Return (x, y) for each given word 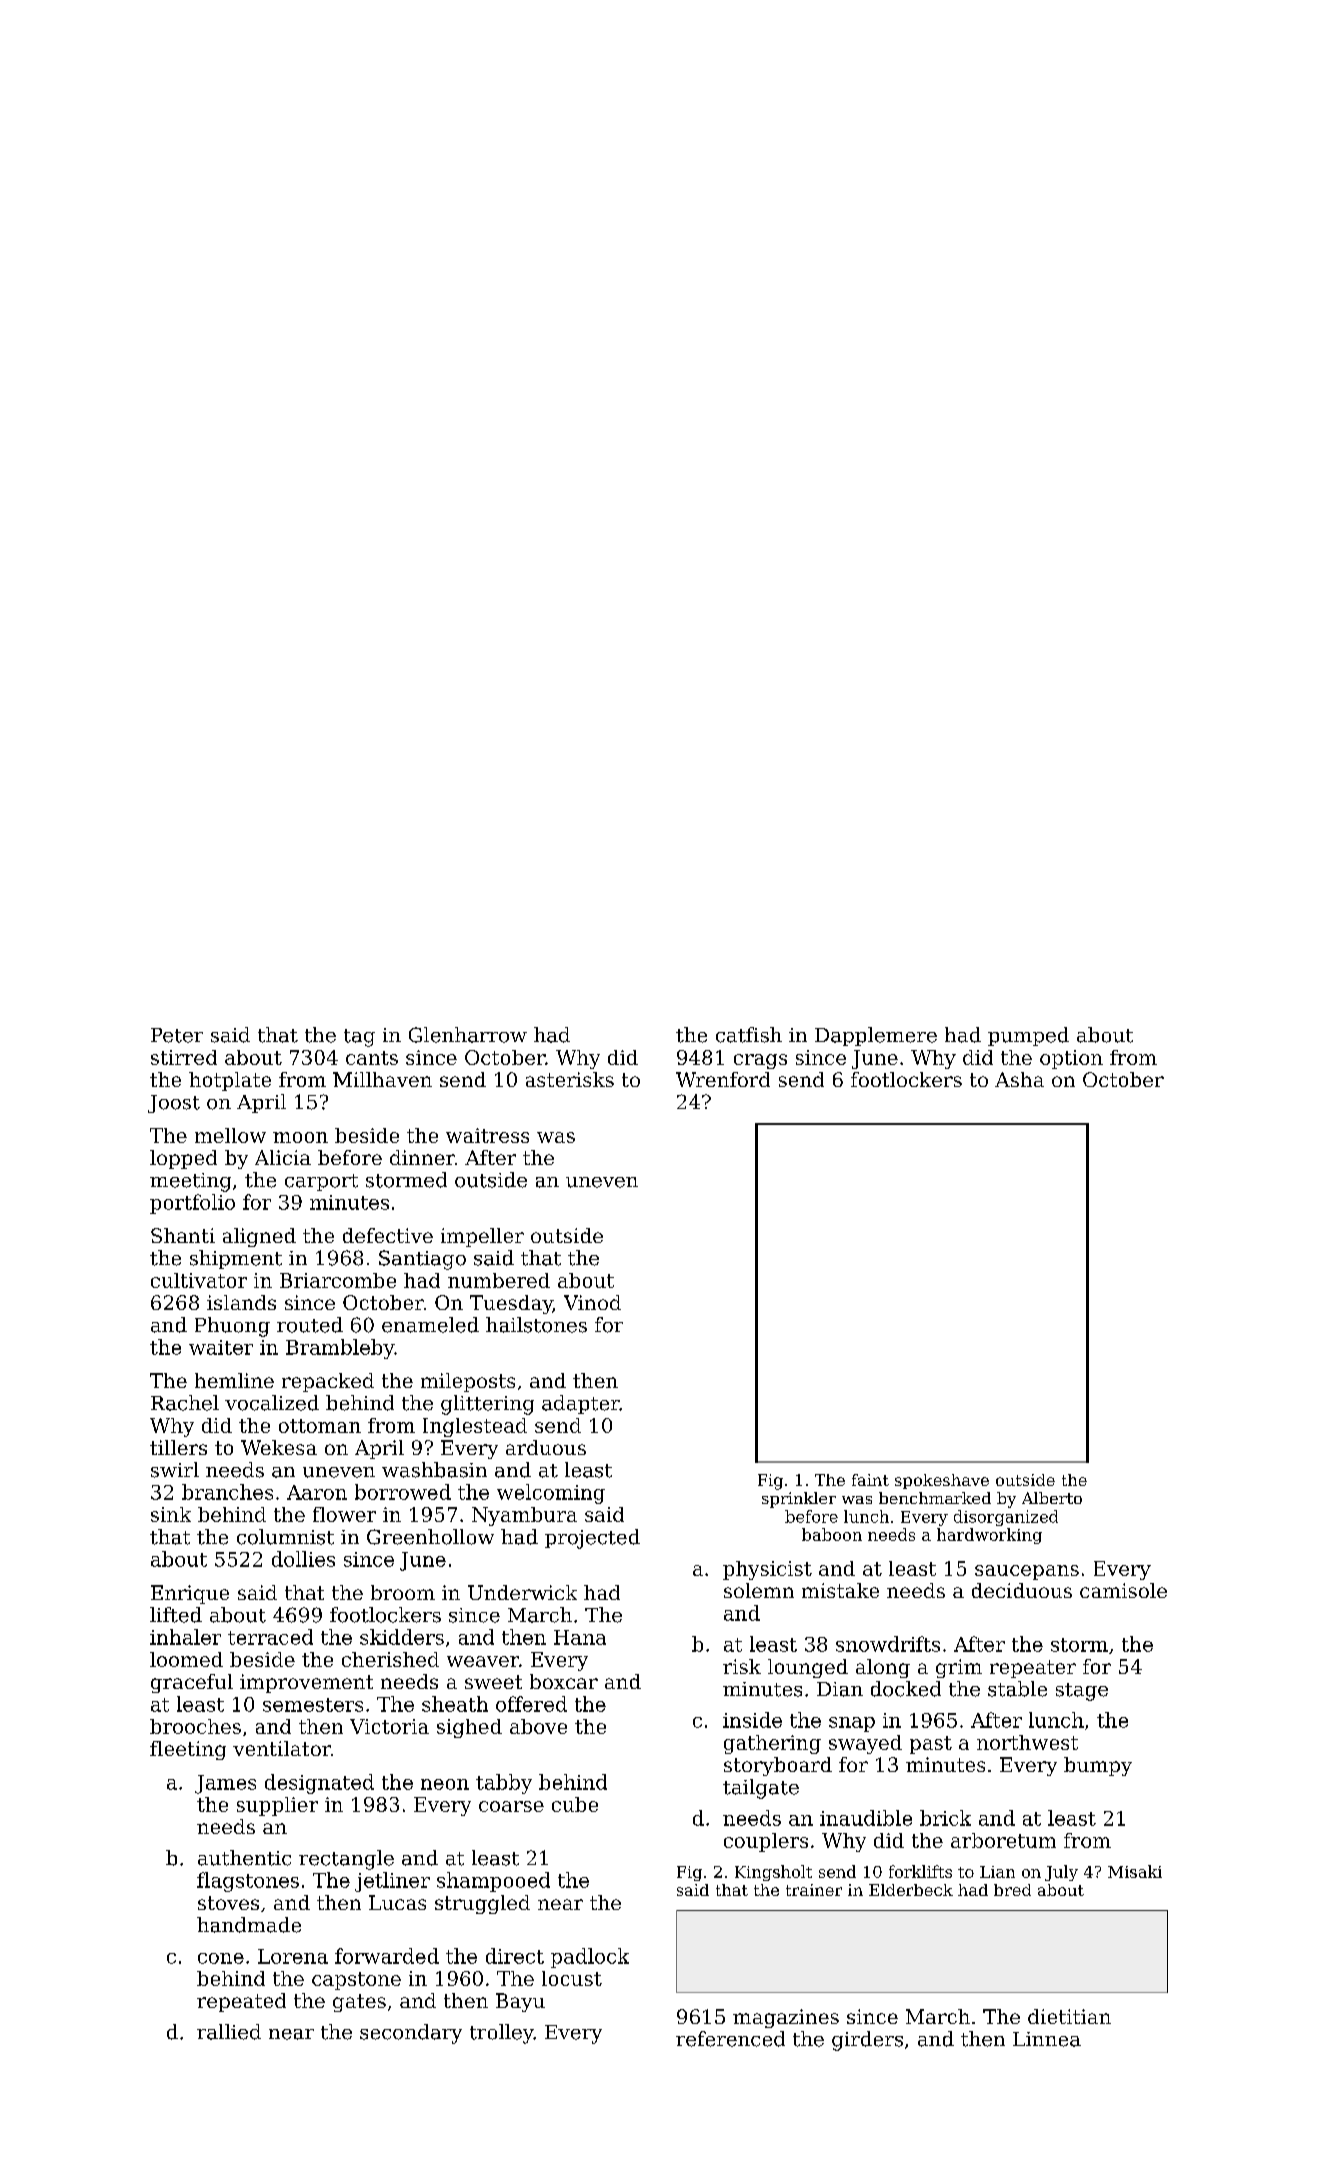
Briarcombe (338, 1280)
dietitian (1069, 2016)
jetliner (392, 1882)
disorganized (1006, 1518)
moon (300, 1137)
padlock (590, 1958)
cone (221, 1958)
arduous (546, 1447)
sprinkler (799, 1500)
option (1071, 1059)
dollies (303, 1559)
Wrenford (723, 1079)
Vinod (592, 1302)
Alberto (1052, 1498)
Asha (1019, 1079)
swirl (175, 1470)
